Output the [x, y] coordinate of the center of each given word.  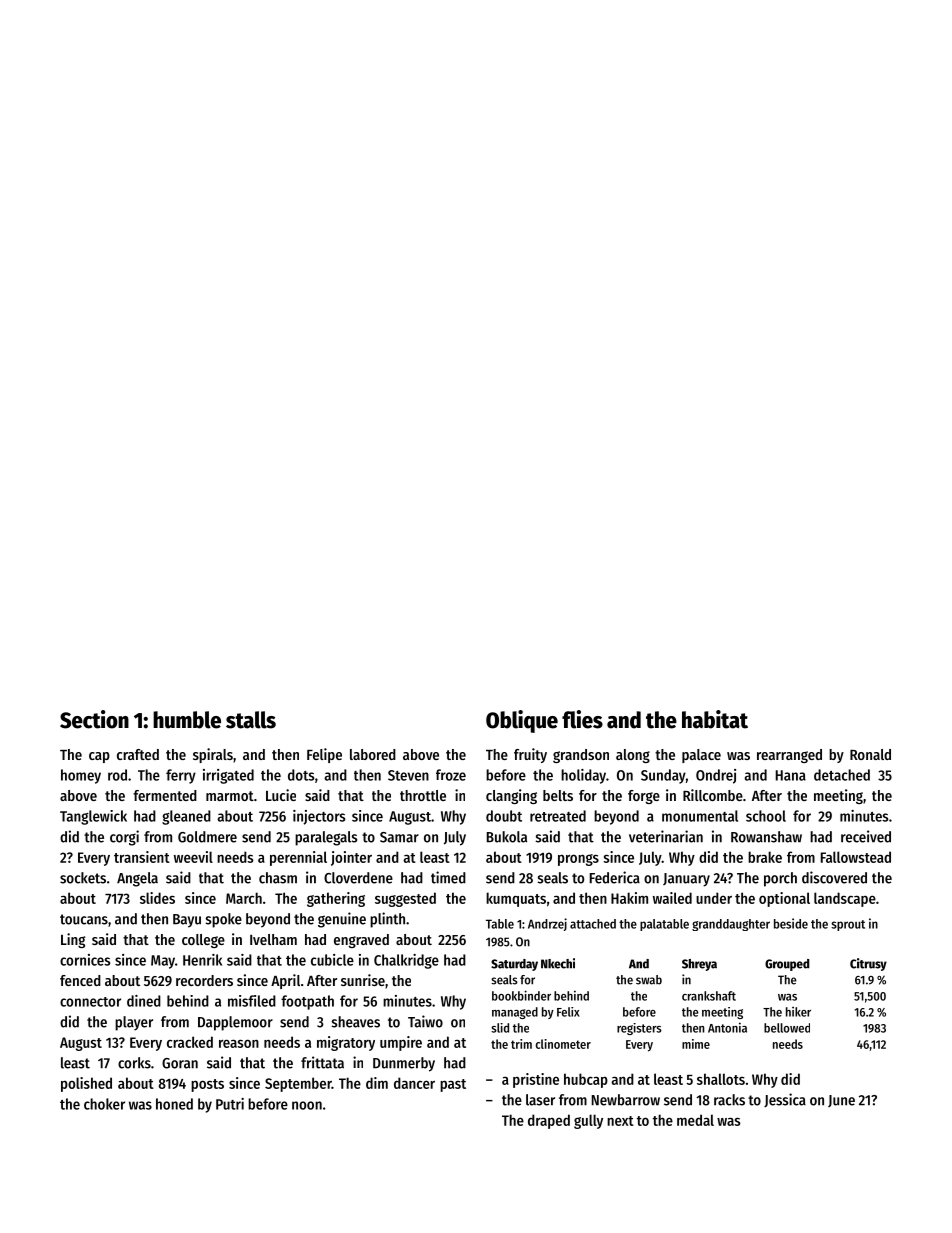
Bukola [507, 837]
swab [649, 980]
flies [582, 719]
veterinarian [666, 836]
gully [588, 1121]
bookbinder [521, 995]
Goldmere [207, 837]
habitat [715, 719]
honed [174, 1104]
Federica [615, 877]
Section [94, 719]
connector [90, 1002]
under [714, 898]
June [841, 1101]
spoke [223, 920]
